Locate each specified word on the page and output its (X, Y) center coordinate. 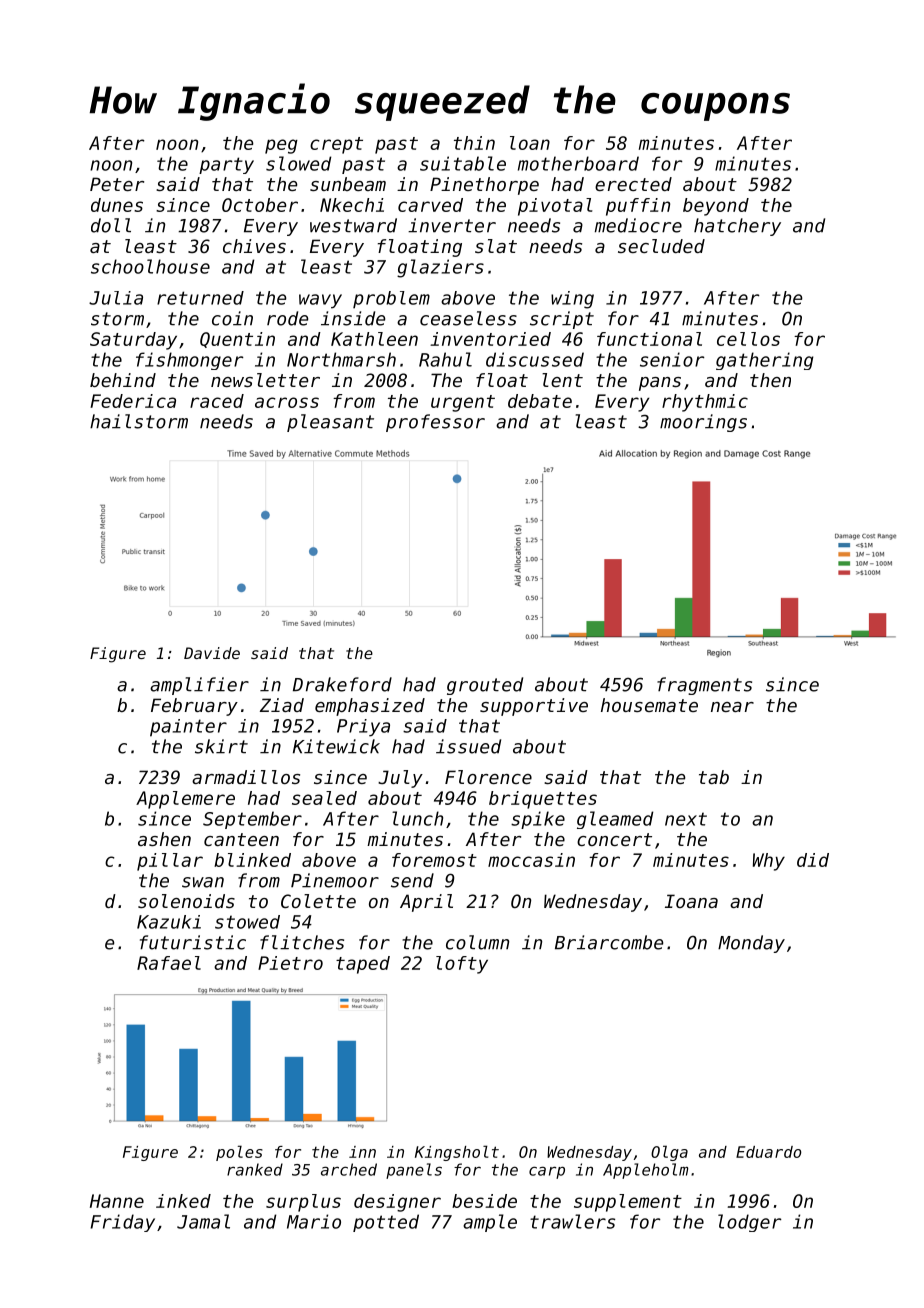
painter (188, 728)
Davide (212, 653)
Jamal (203, 1221)
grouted (485, 686)
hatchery (737, 227)
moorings (703, 423)
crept (336, 145)
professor (435, 423)
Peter (117, 184)
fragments (704, 686)
